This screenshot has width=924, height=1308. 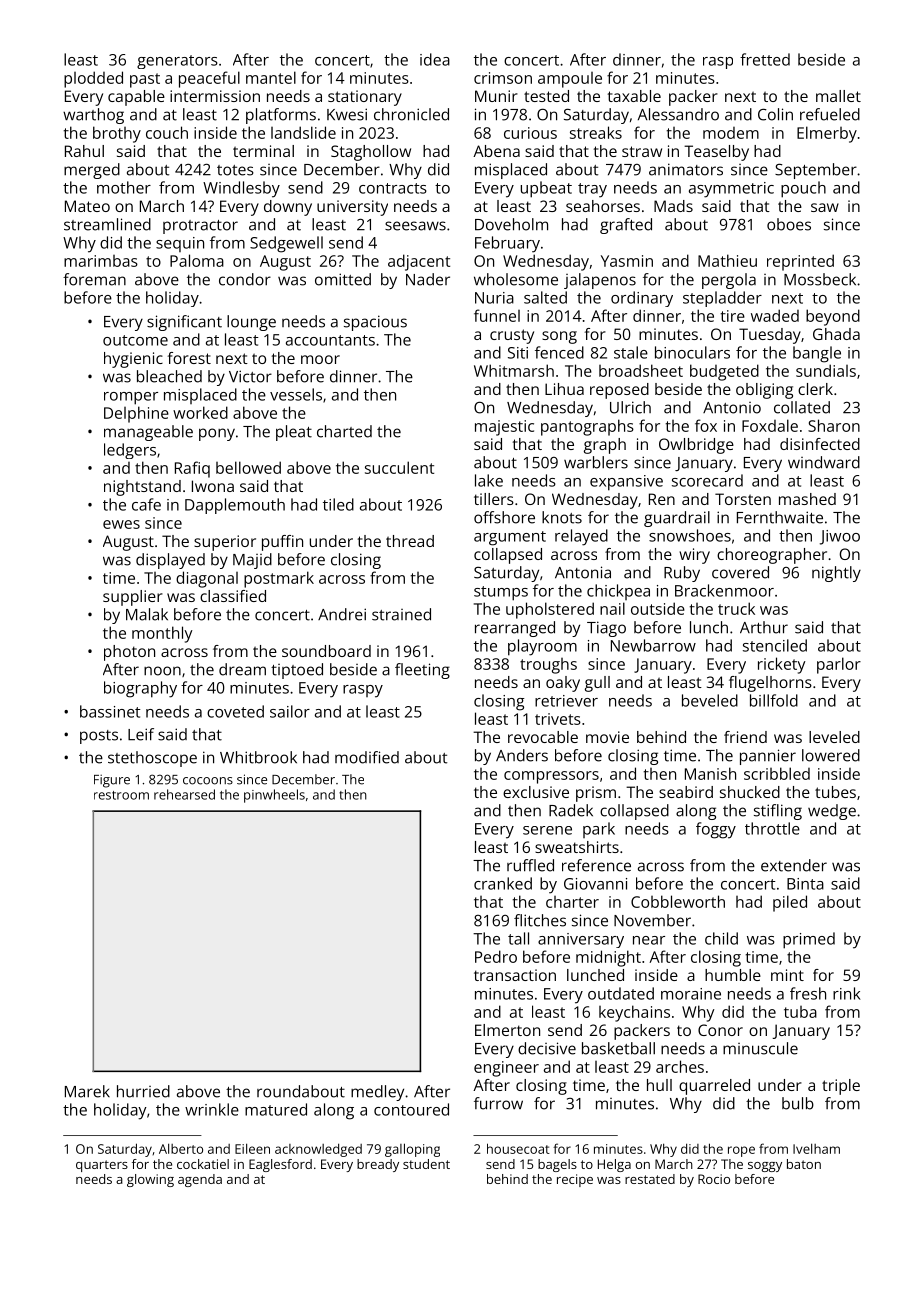 I want to click on Anders, so click(x=522, y=755).
